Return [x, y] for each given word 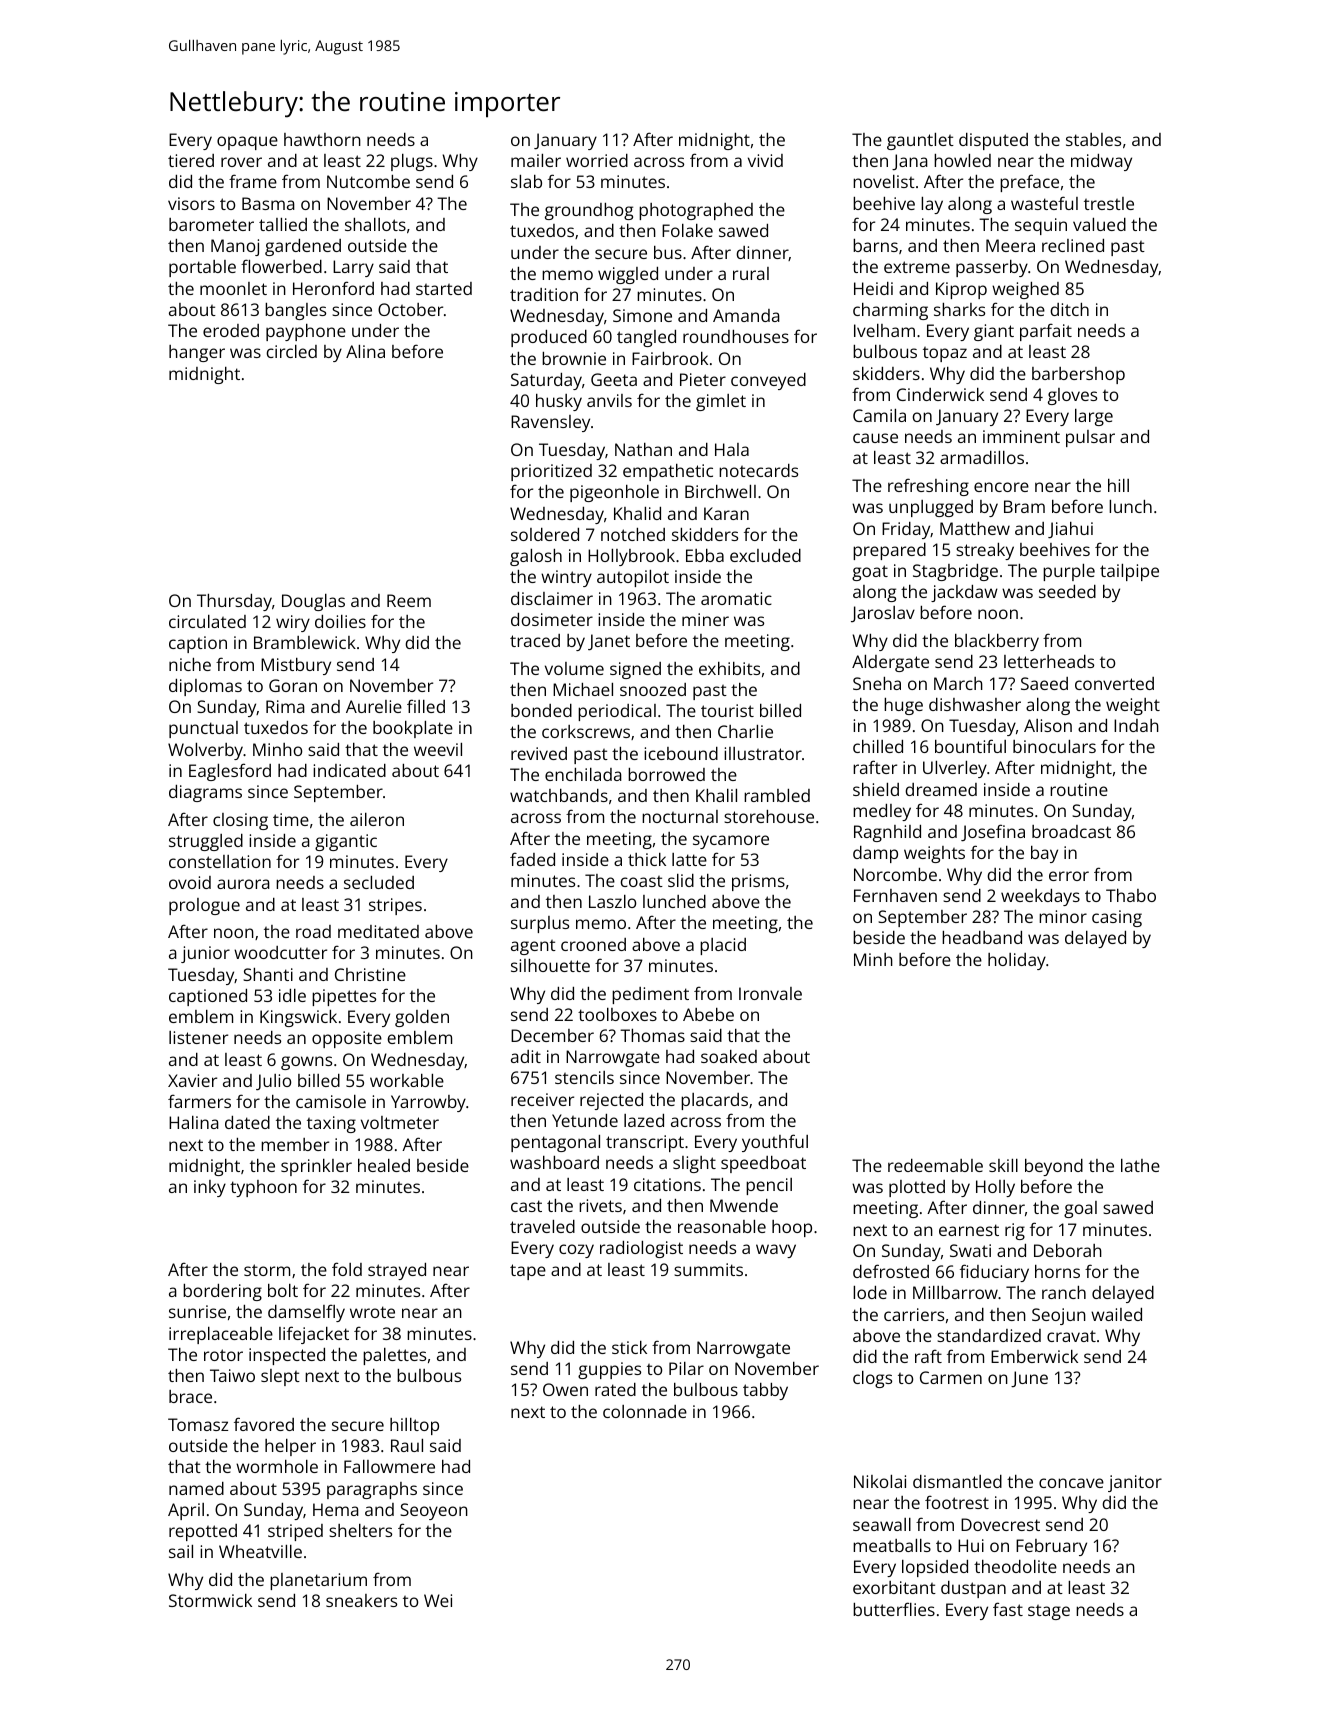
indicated [349, 770]
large [1094, 417]
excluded [765, 555]
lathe [1140, 1165]
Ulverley [955, 769]
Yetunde [585, 1120]
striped [295, 1532]
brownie [574, 358]
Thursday [234, 602]
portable [202, 268]
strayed [397, 1271]
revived [539, 753]
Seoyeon [434, 1511]
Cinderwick [940, 394]
